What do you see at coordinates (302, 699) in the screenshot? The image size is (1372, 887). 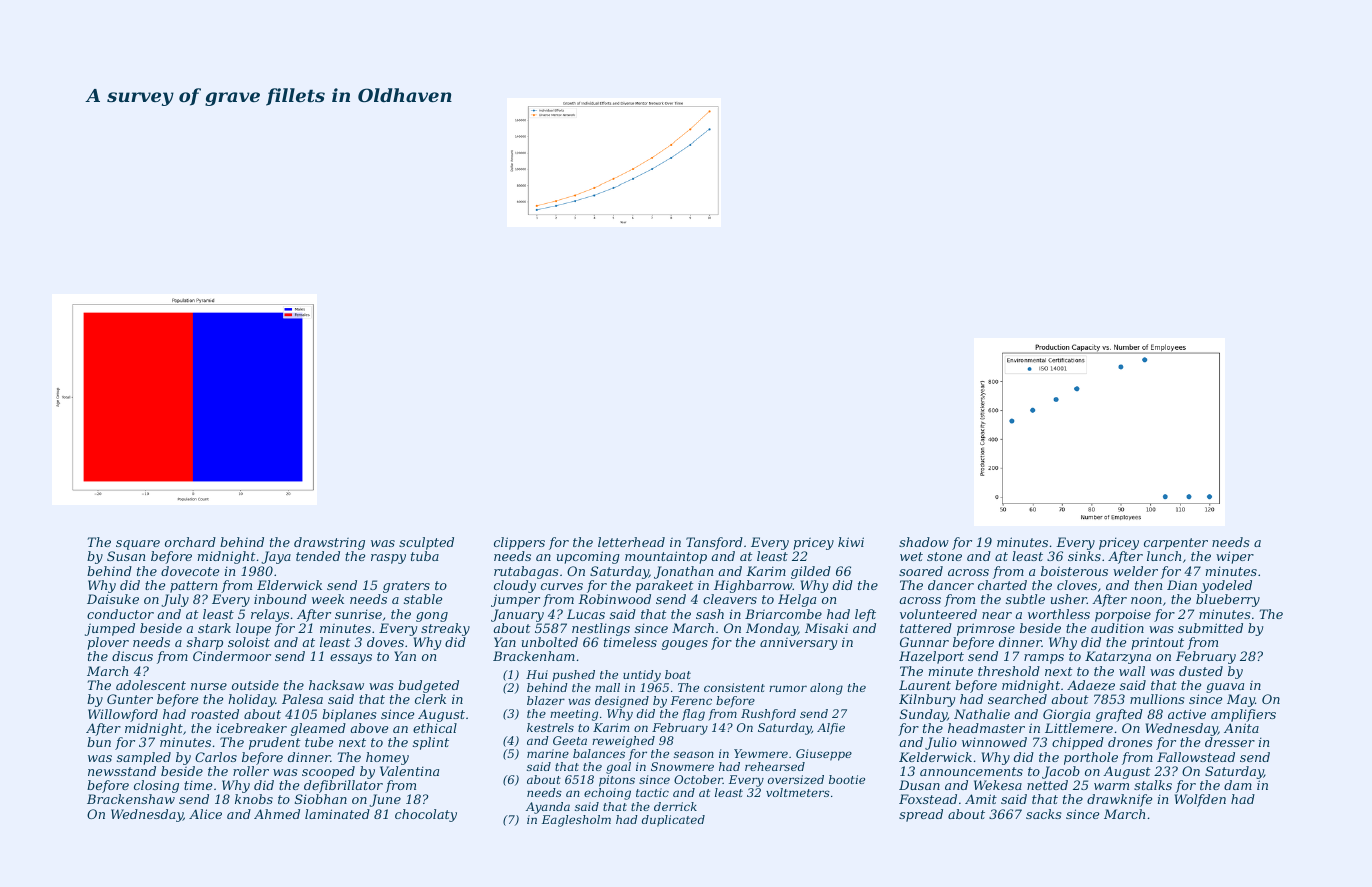 I see `Palesa` at bounding box center [302, 699].
